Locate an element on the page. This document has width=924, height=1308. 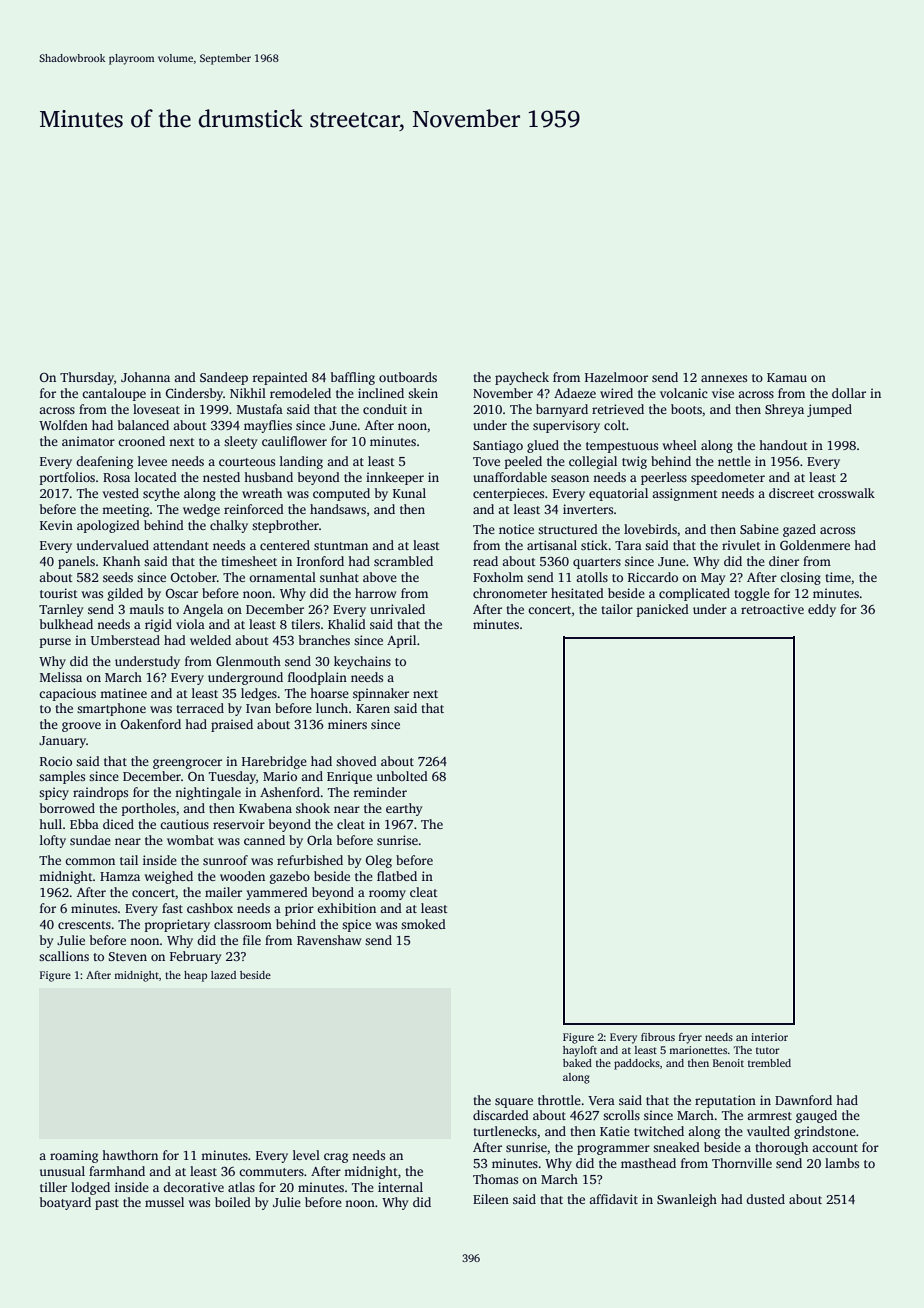
past is located at coordinates (107, 1204).
